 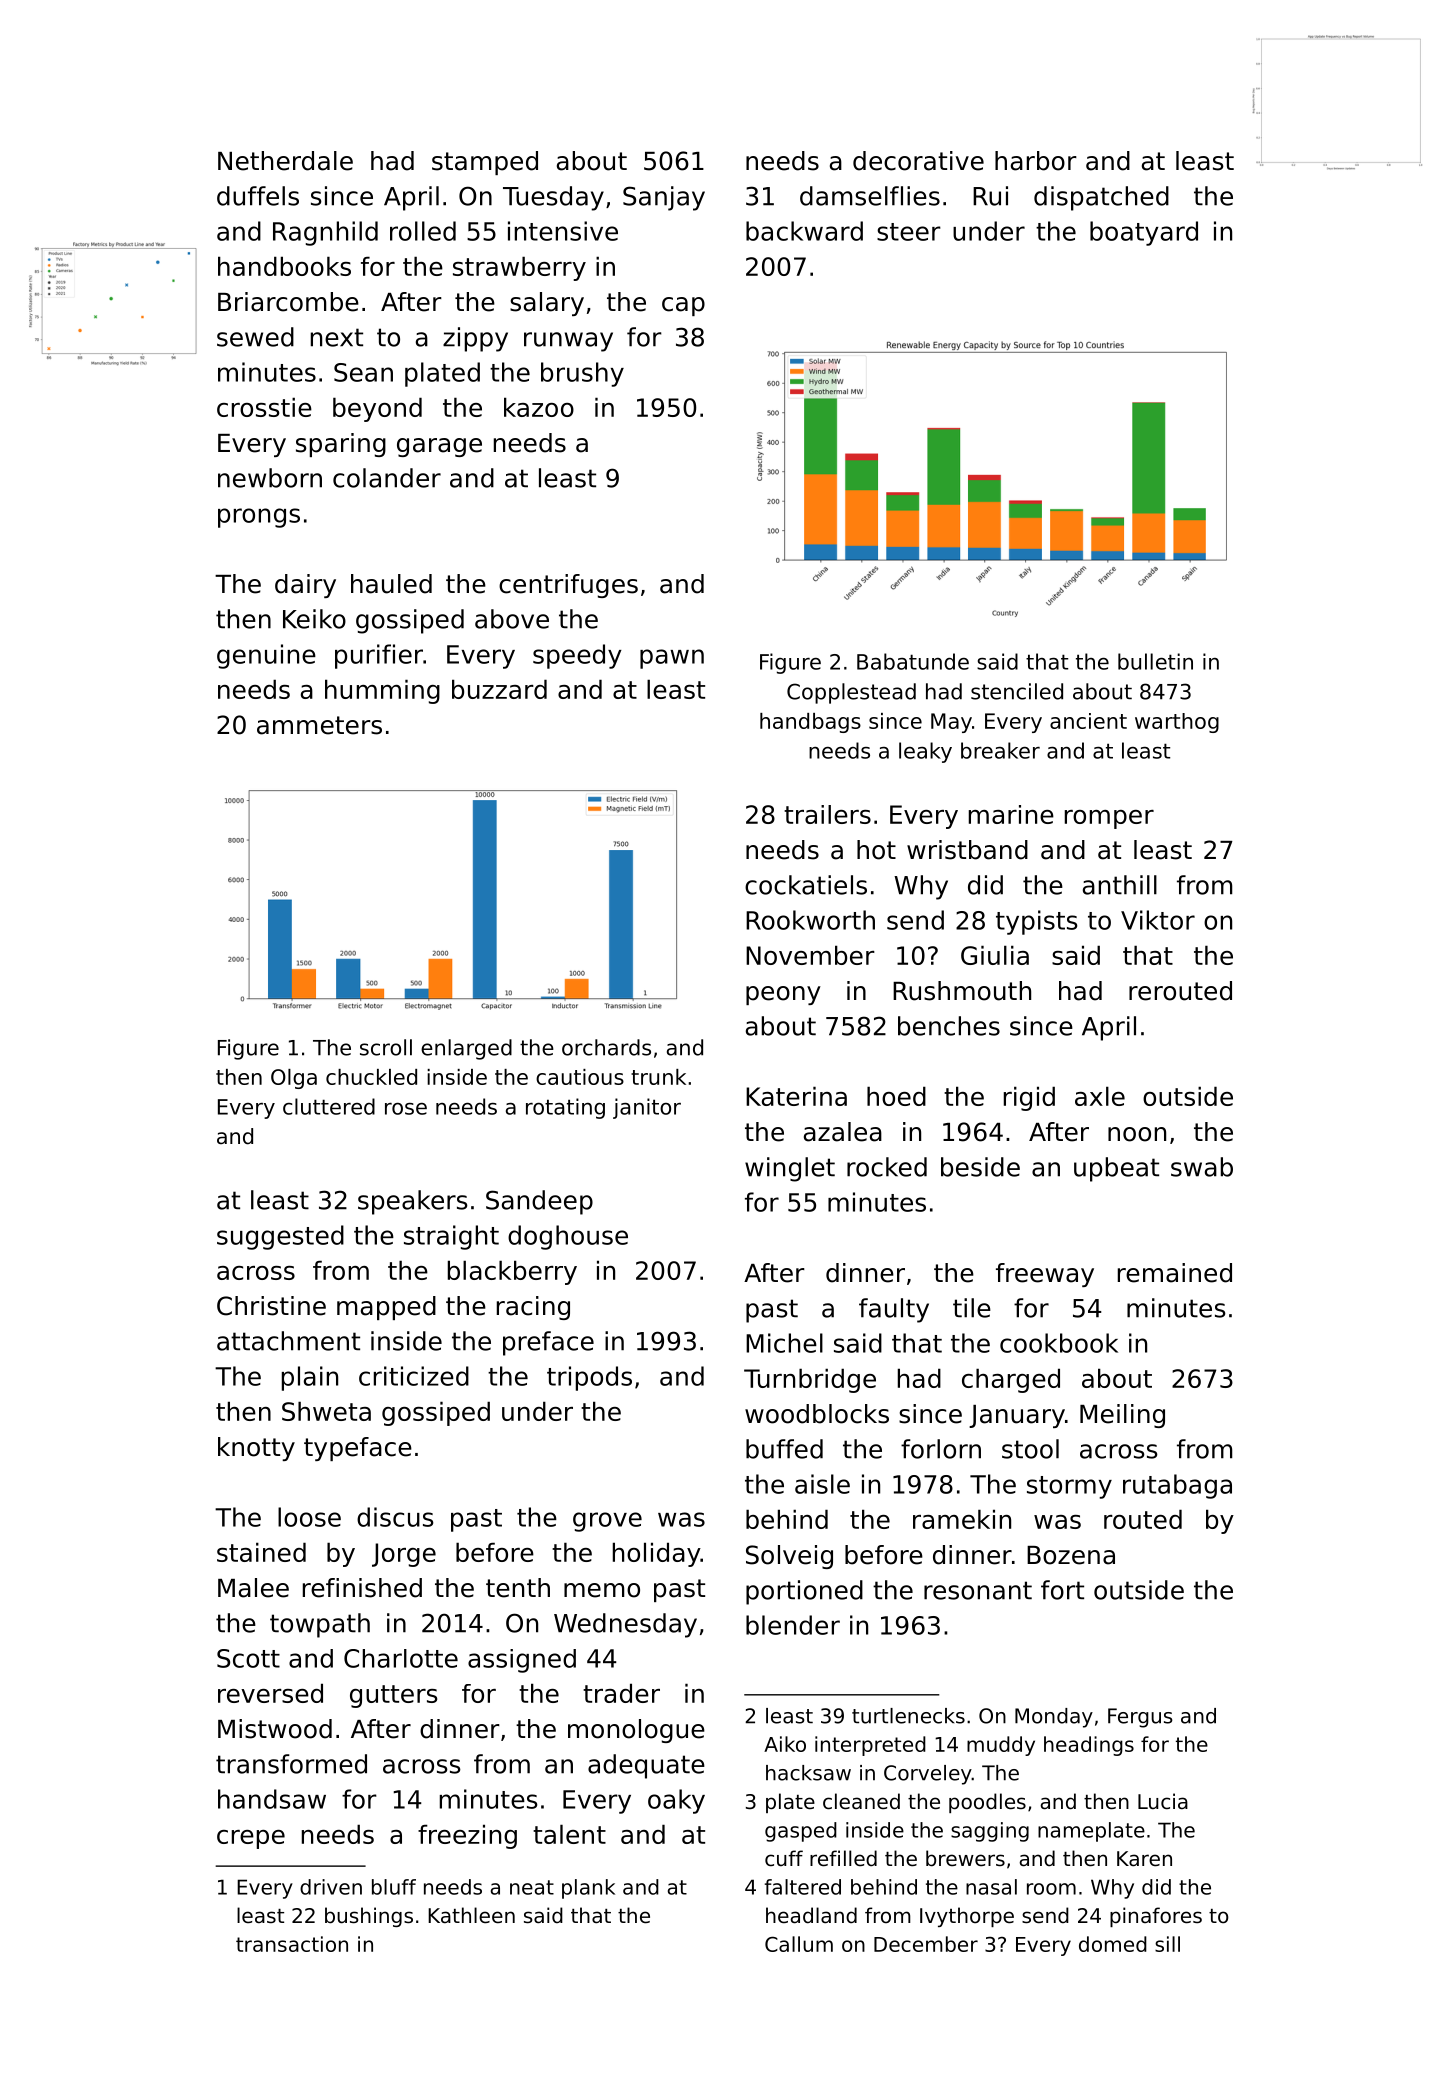 What do you see at coordinates (1155, 661) in the screenshot?
I see `bulletin` at bounding box center [1155, 661].
